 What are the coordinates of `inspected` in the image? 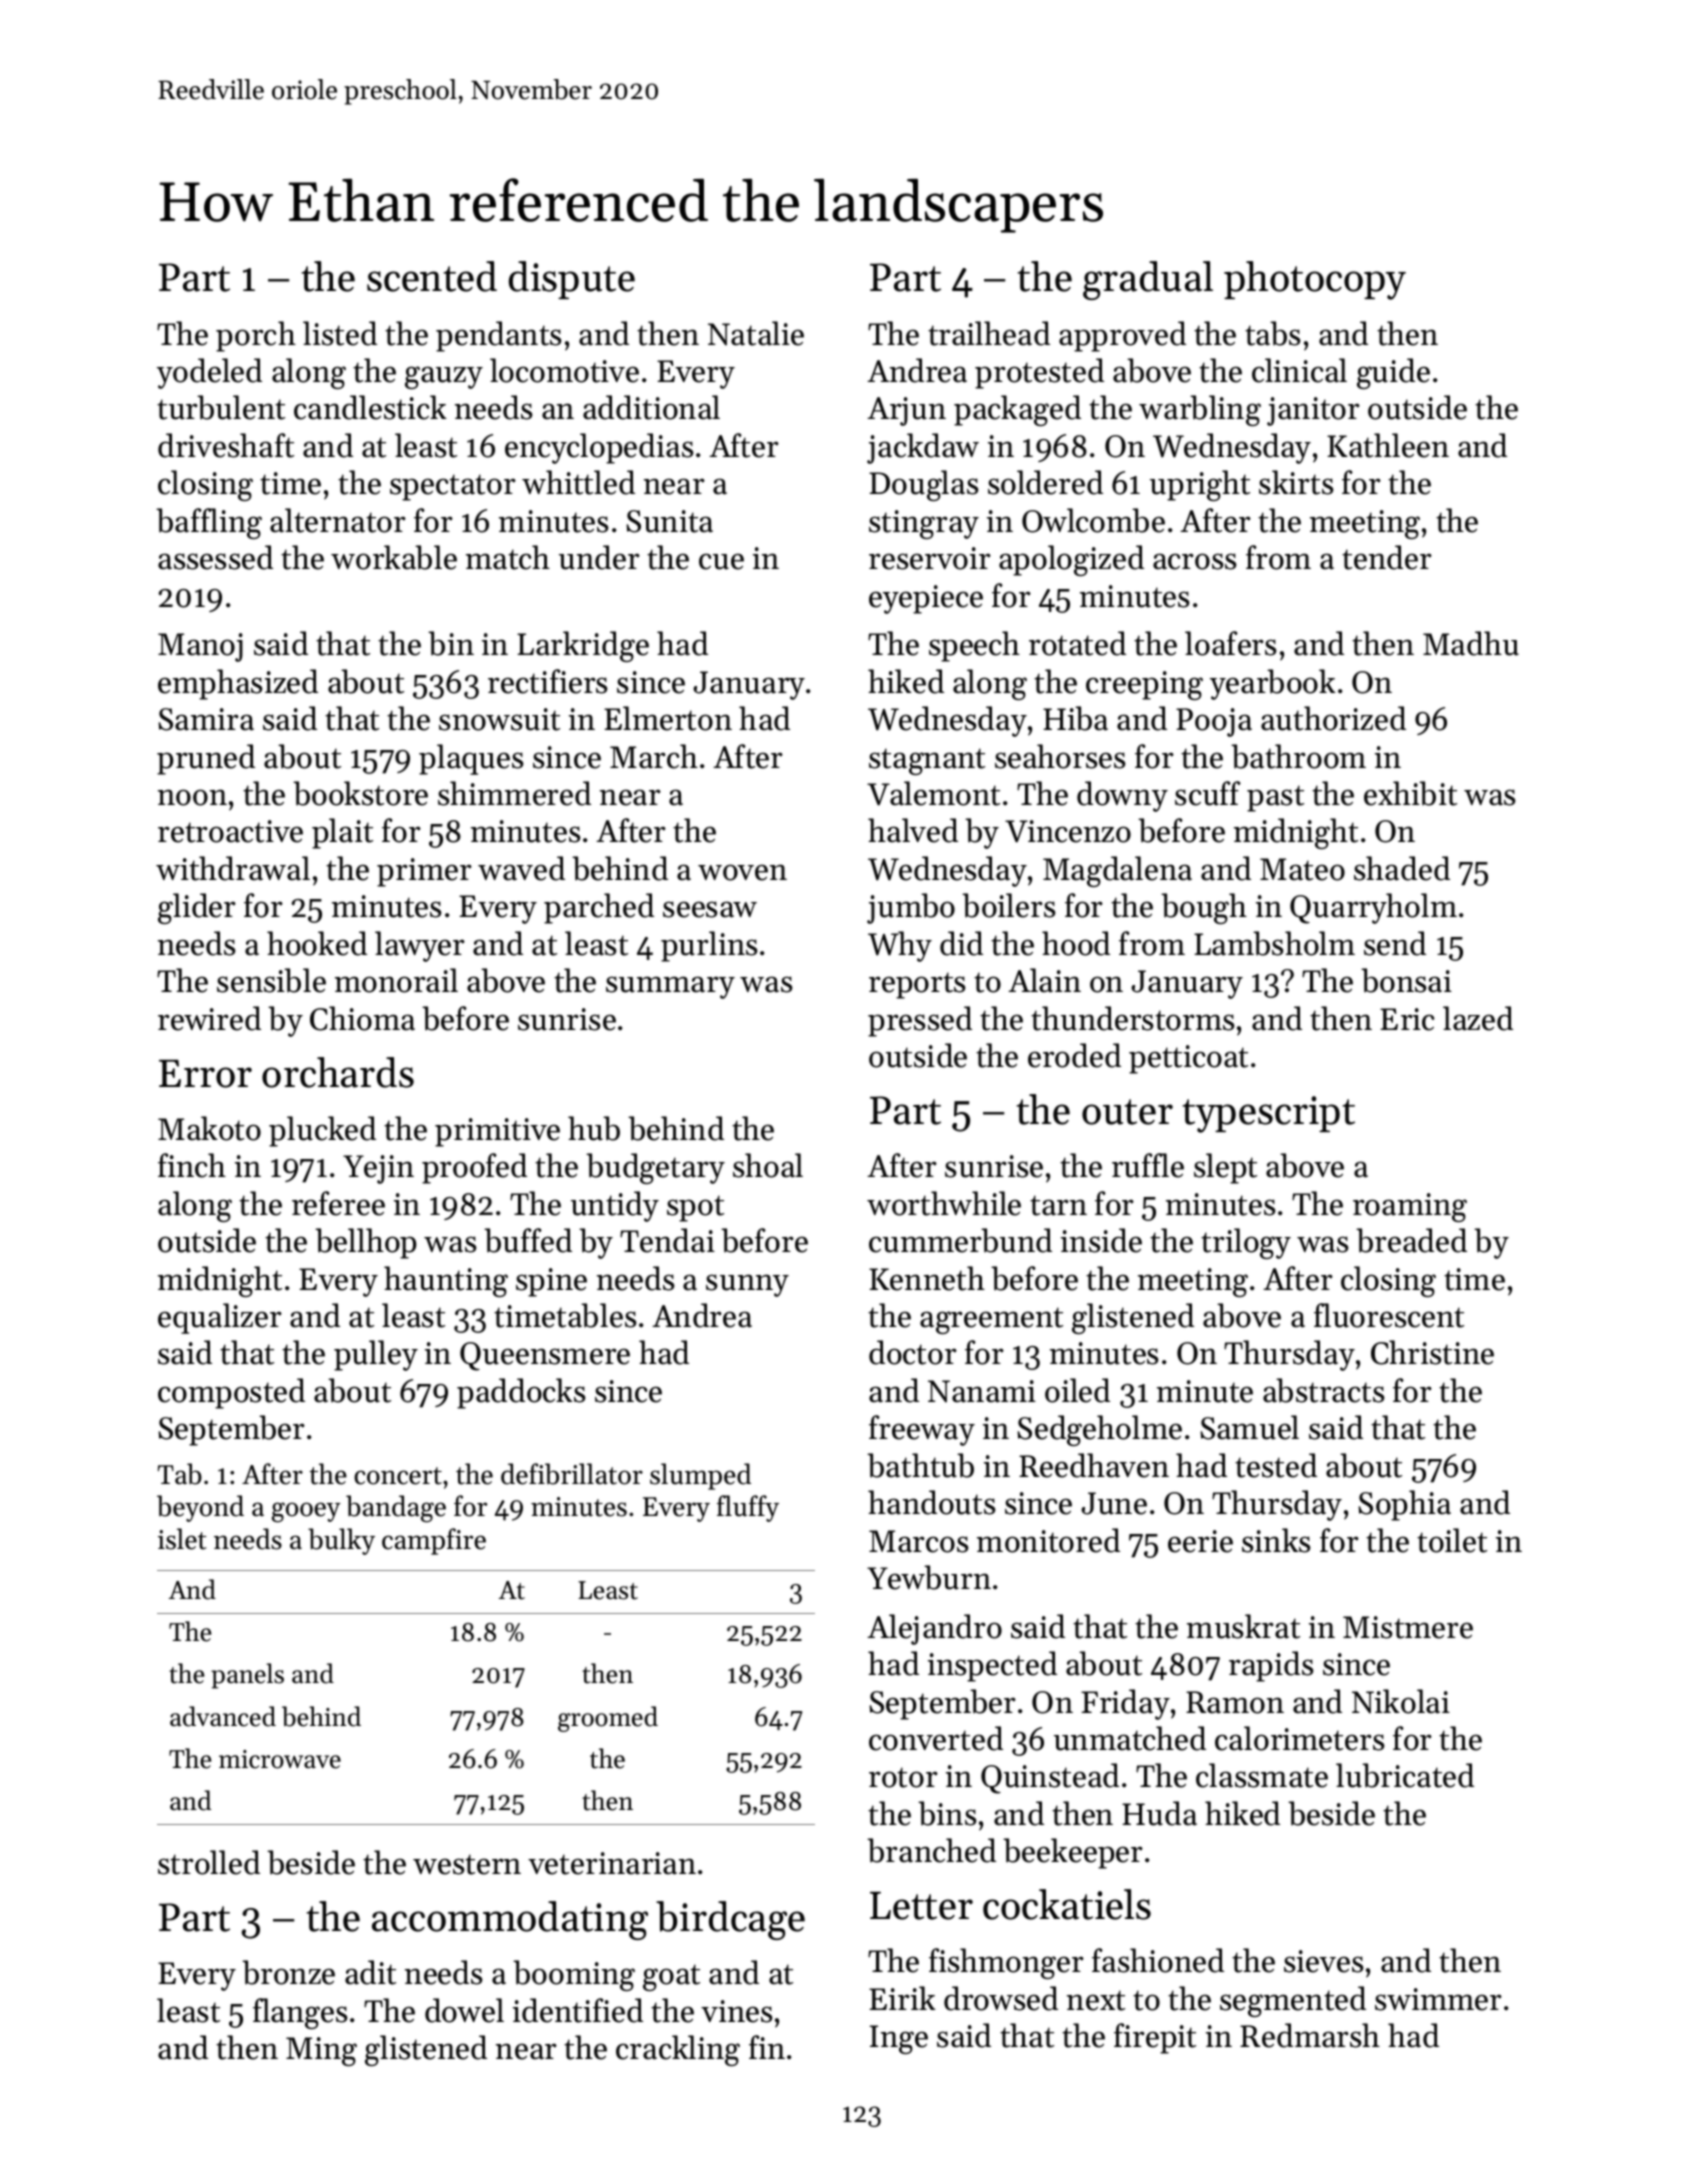 It's located at (992, 1666).
